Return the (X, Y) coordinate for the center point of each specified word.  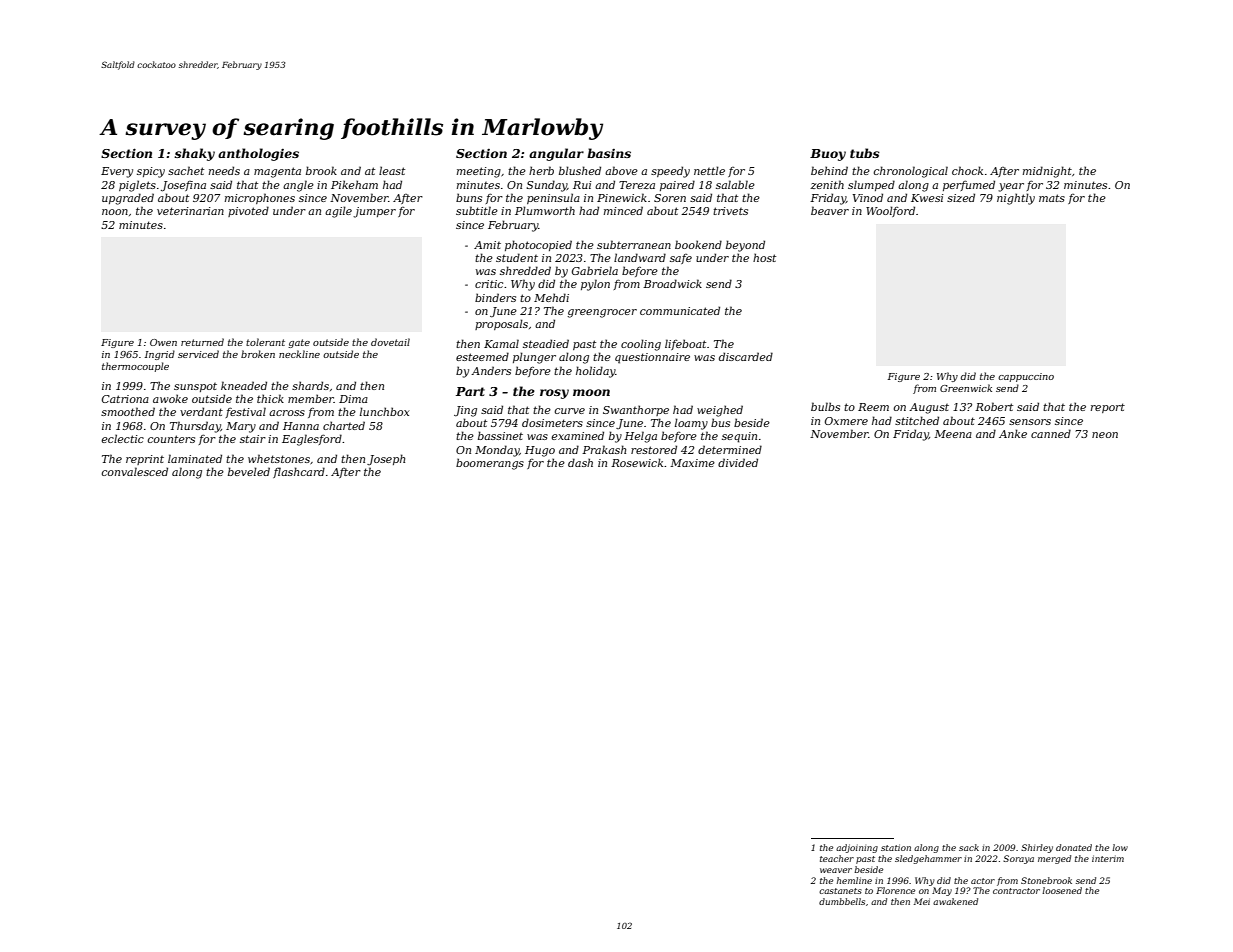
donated (1074, 847)
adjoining (857, 848)
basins (609, 153)
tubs (865, 153)
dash (580, 462)
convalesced (135, 471)
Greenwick (966, 388)
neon (1105, 435)
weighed (720, 411)
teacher (837, 858)
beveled (249, 471)
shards (310, 385)
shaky (194, 154)
